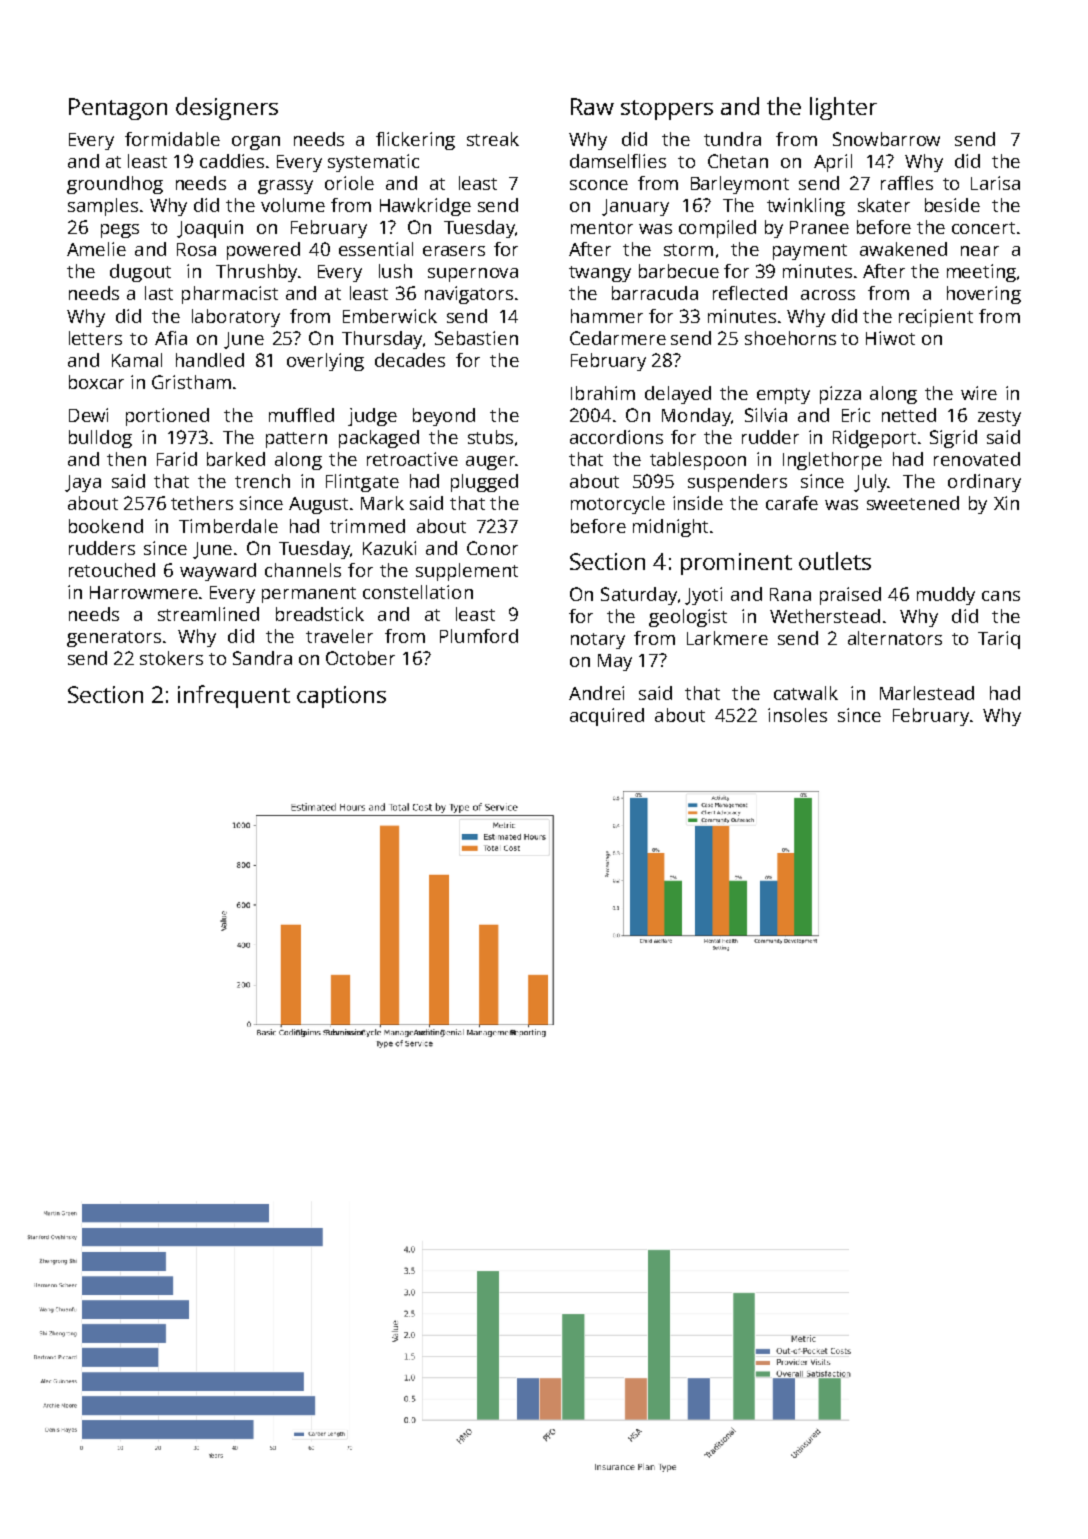  I want to click on reflected, so click(750, 293).
